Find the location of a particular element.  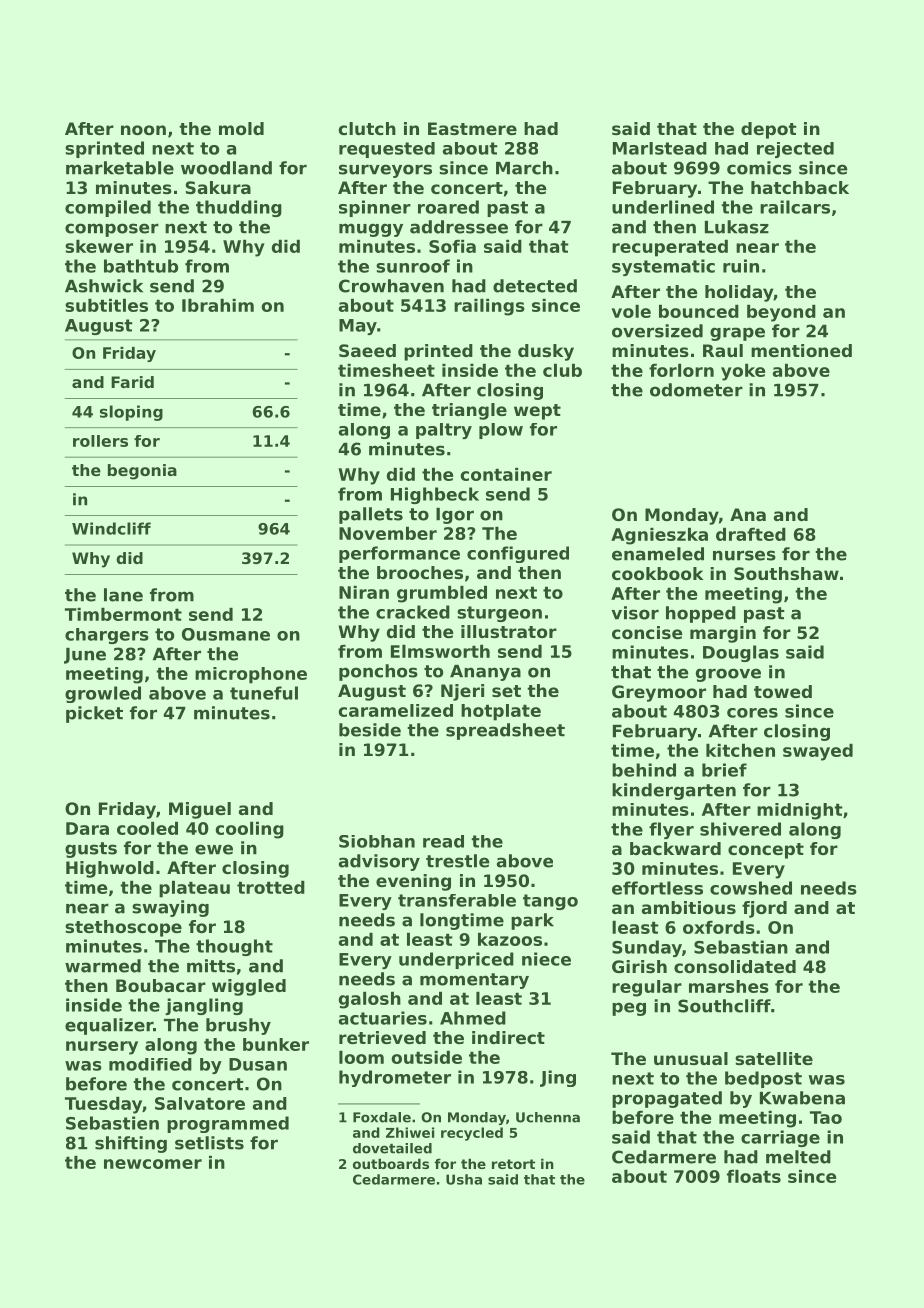

configured is located at coordinates (518, 554).
